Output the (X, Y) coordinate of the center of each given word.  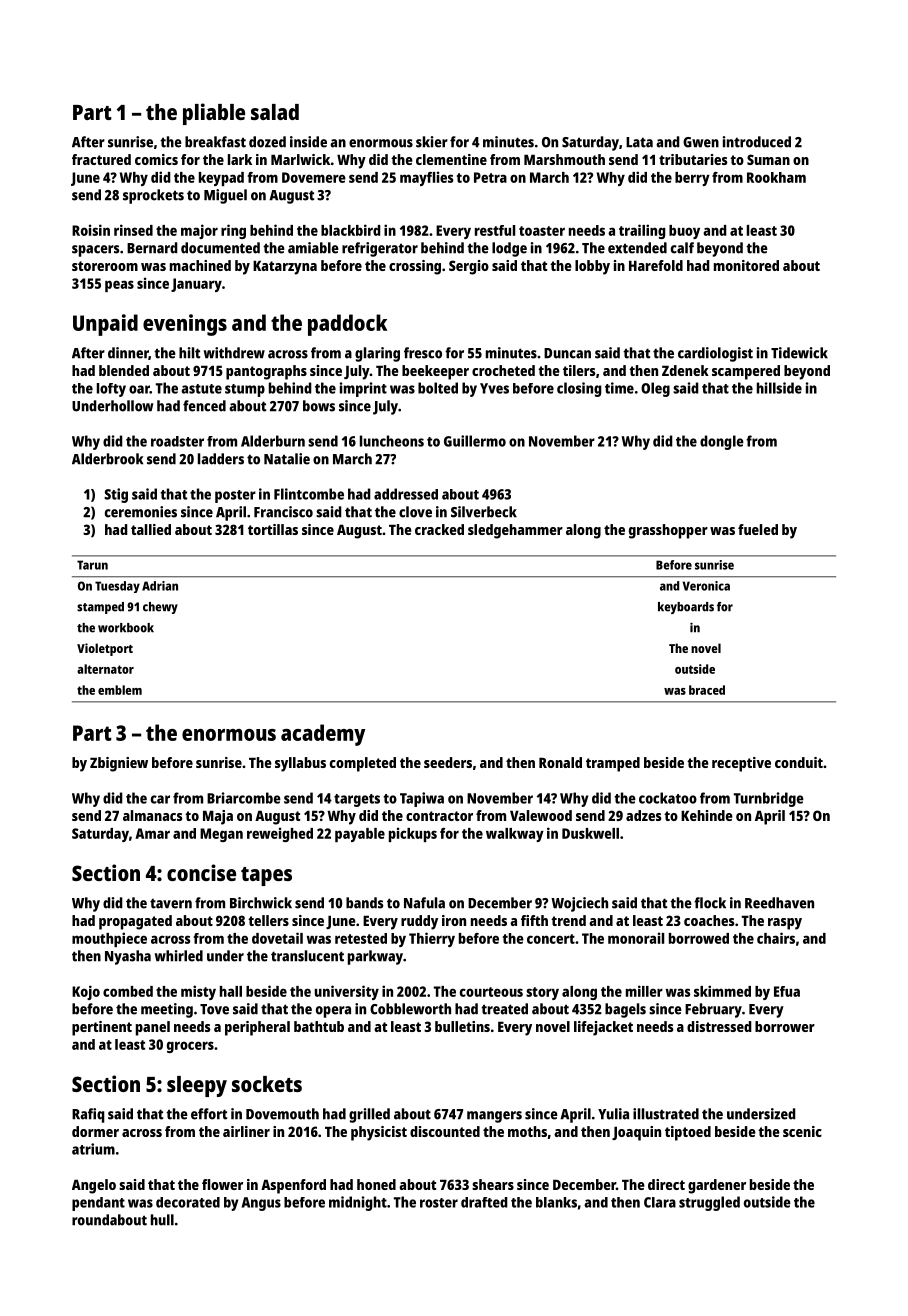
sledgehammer (515, 531)
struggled (709, 1203)
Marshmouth (564, 159)
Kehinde (707, 815)
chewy (160, 608)
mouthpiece (109, 939)
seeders (448, 762)
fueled (758, 529)
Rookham (776, 177)
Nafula (424, 903)
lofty (111, 390)
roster (439, 1203)
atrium (93, 1149)
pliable (214, 114)
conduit (799, 762)
